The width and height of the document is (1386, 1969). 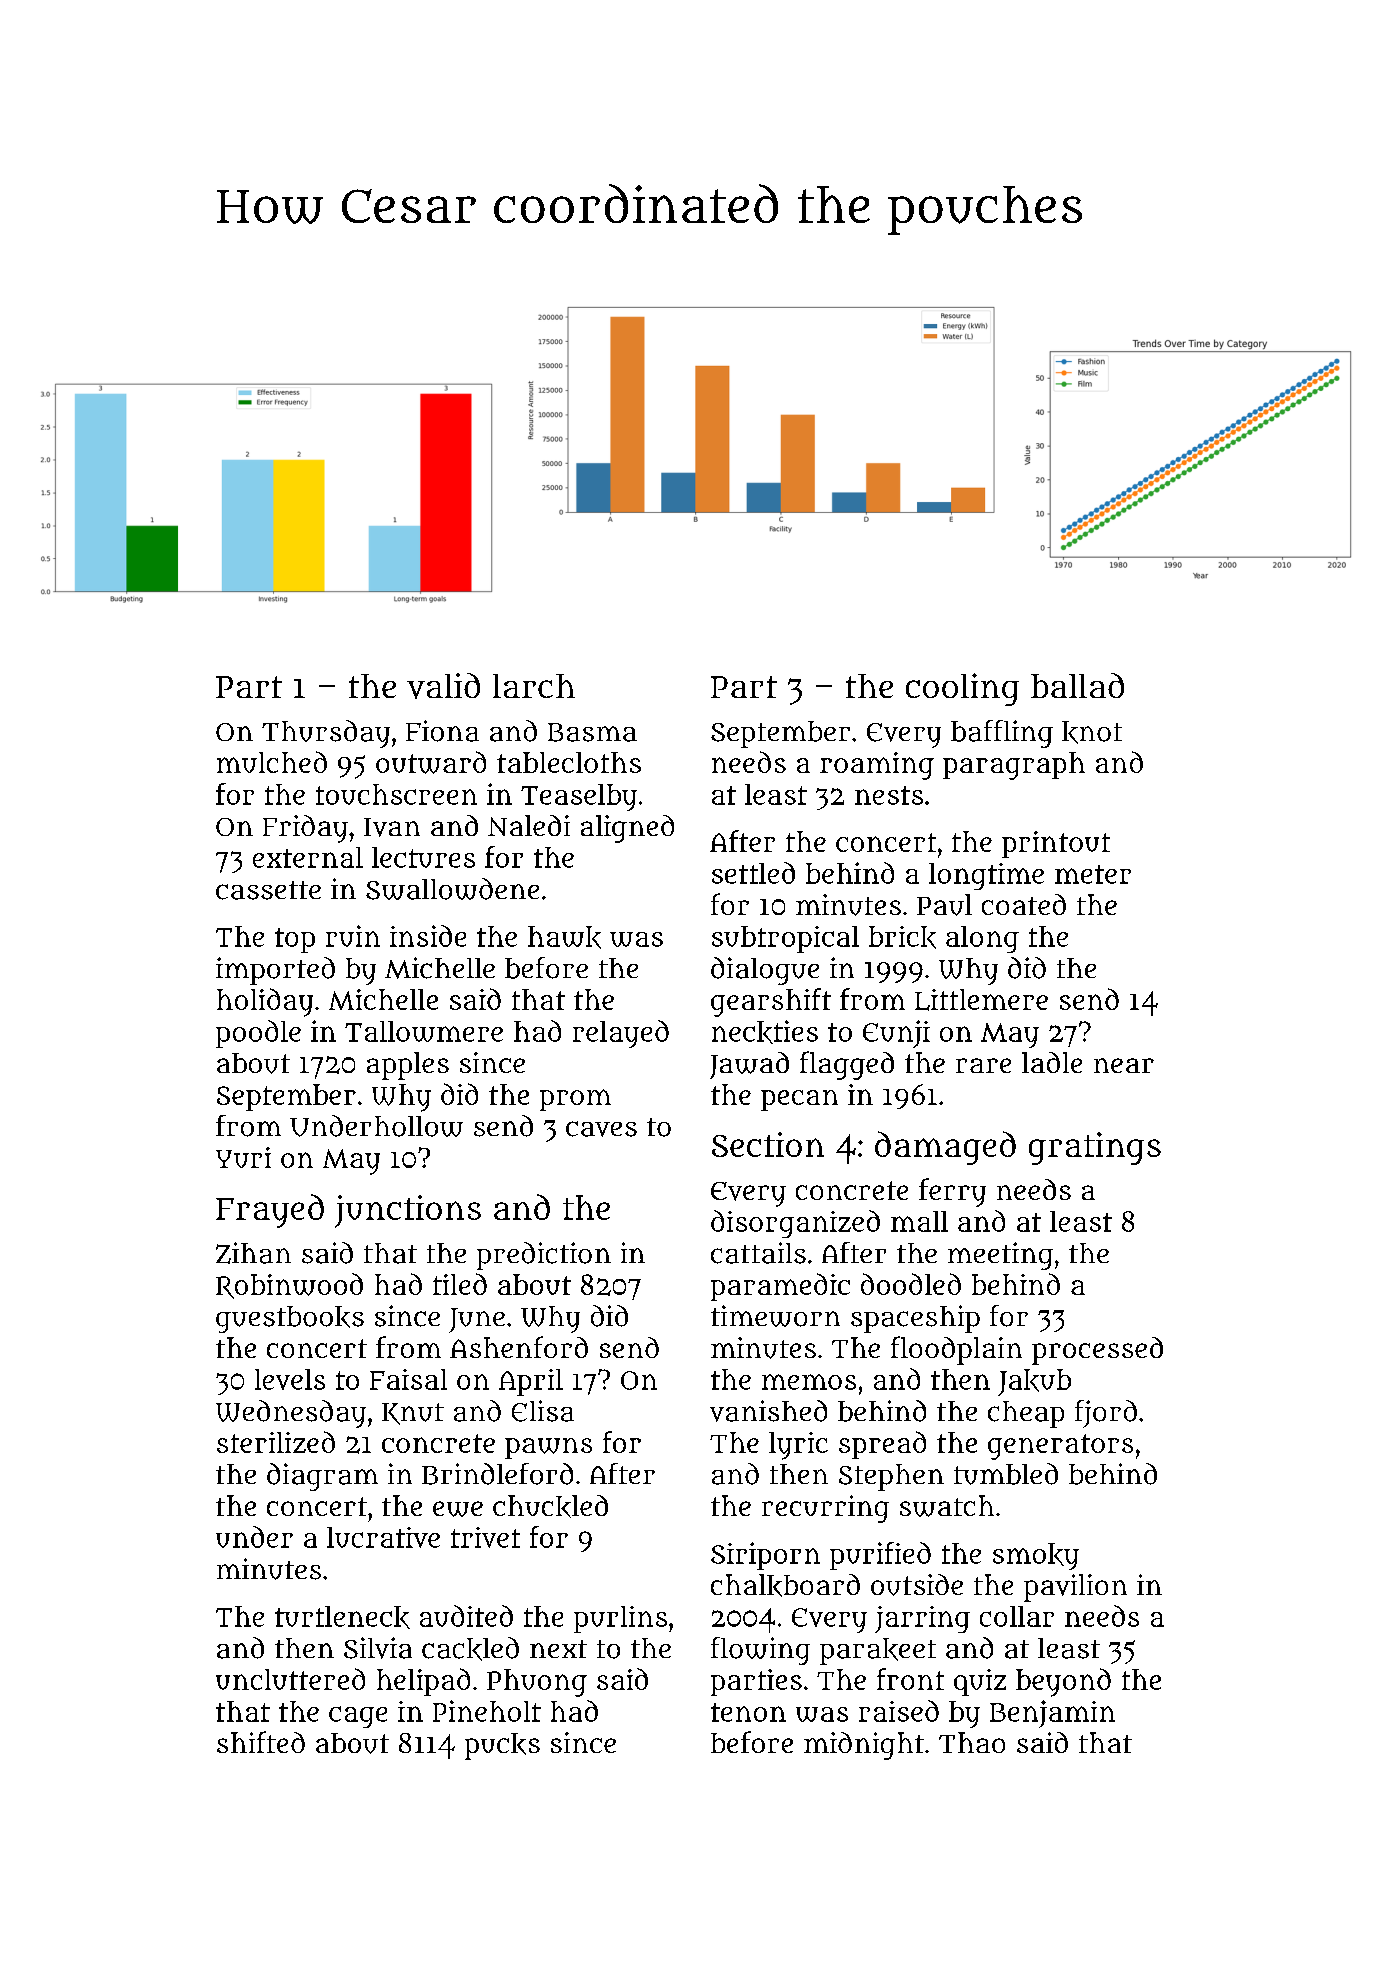 What do you see at coordinates (443, 686) in the document?
I see `valid` at bounding box center [443, 686].
